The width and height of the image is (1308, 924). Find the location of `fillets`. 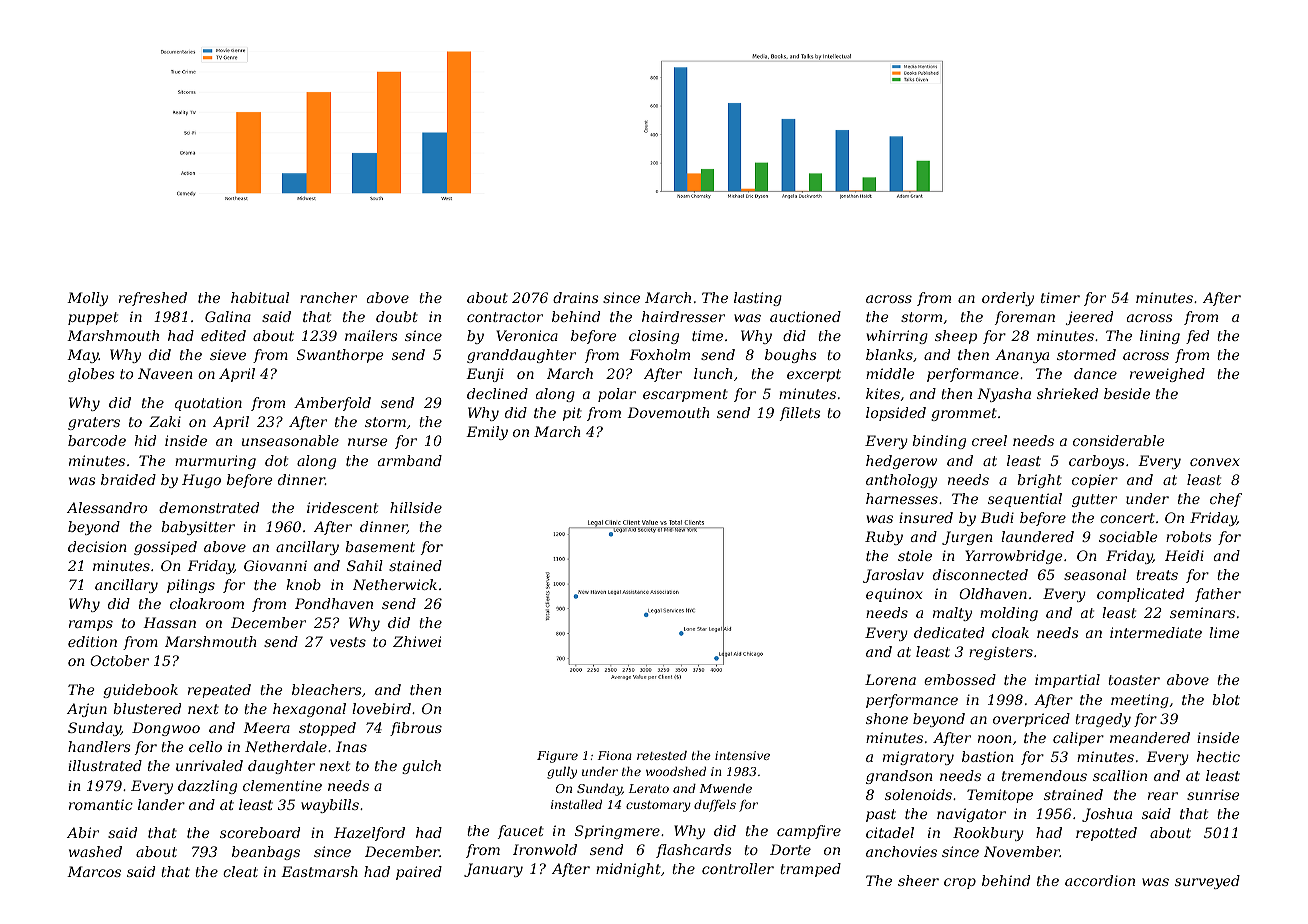

fillets is located at coordinates (800, 414).
